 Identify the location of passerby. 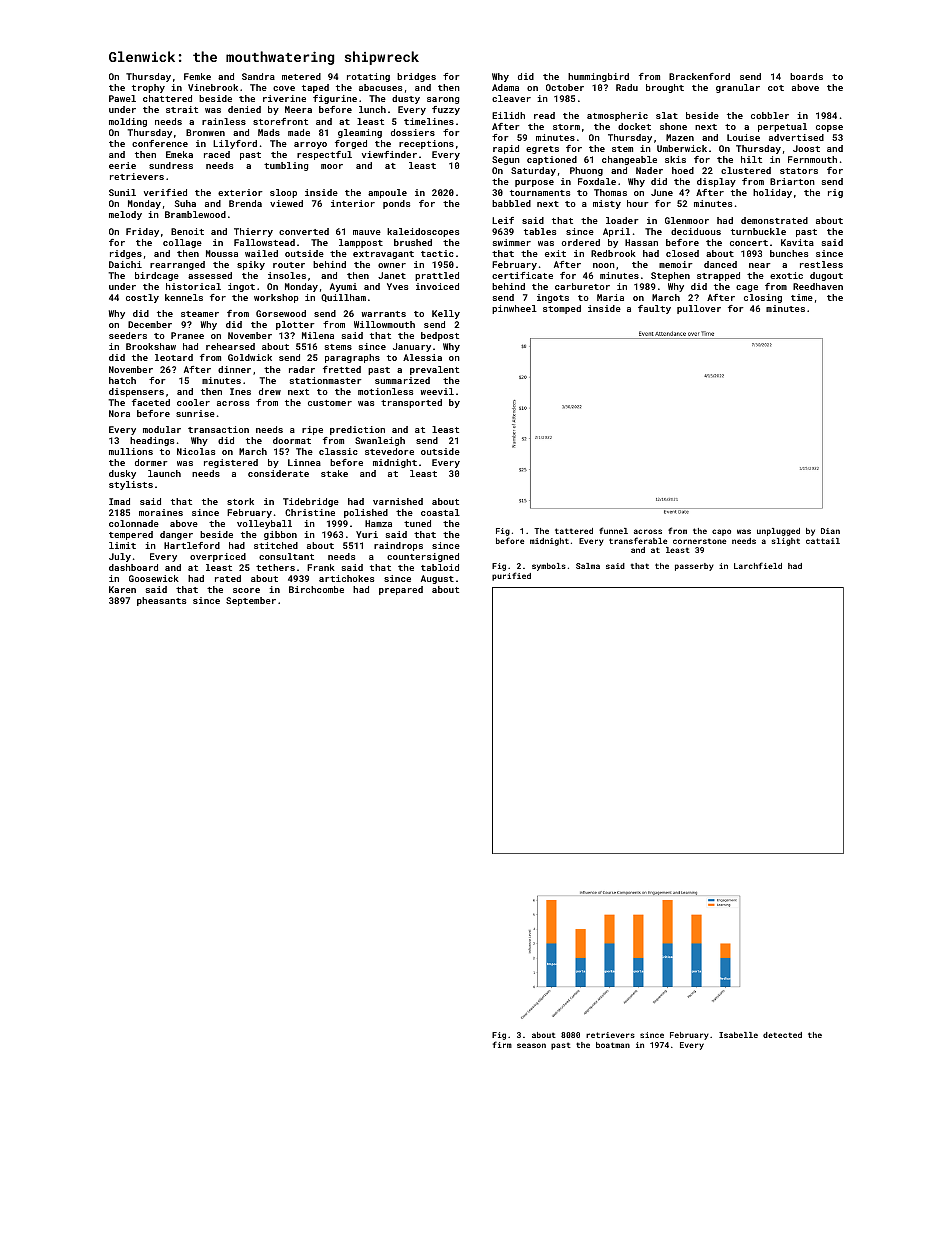
(694, 567).
